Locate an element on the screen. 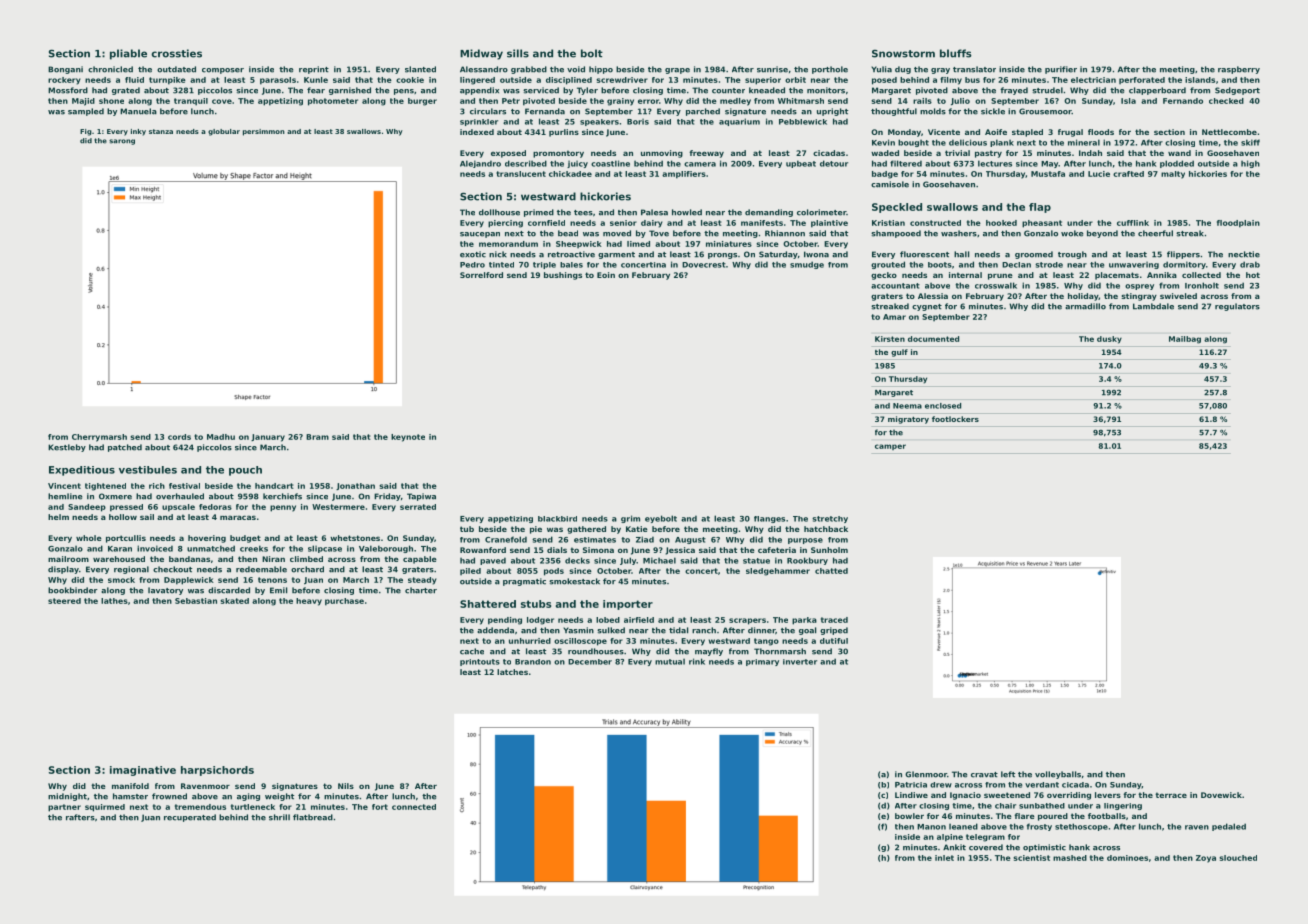 This screenshot has height=924, width=1308. sarong is located at coordinates (122, 142).
